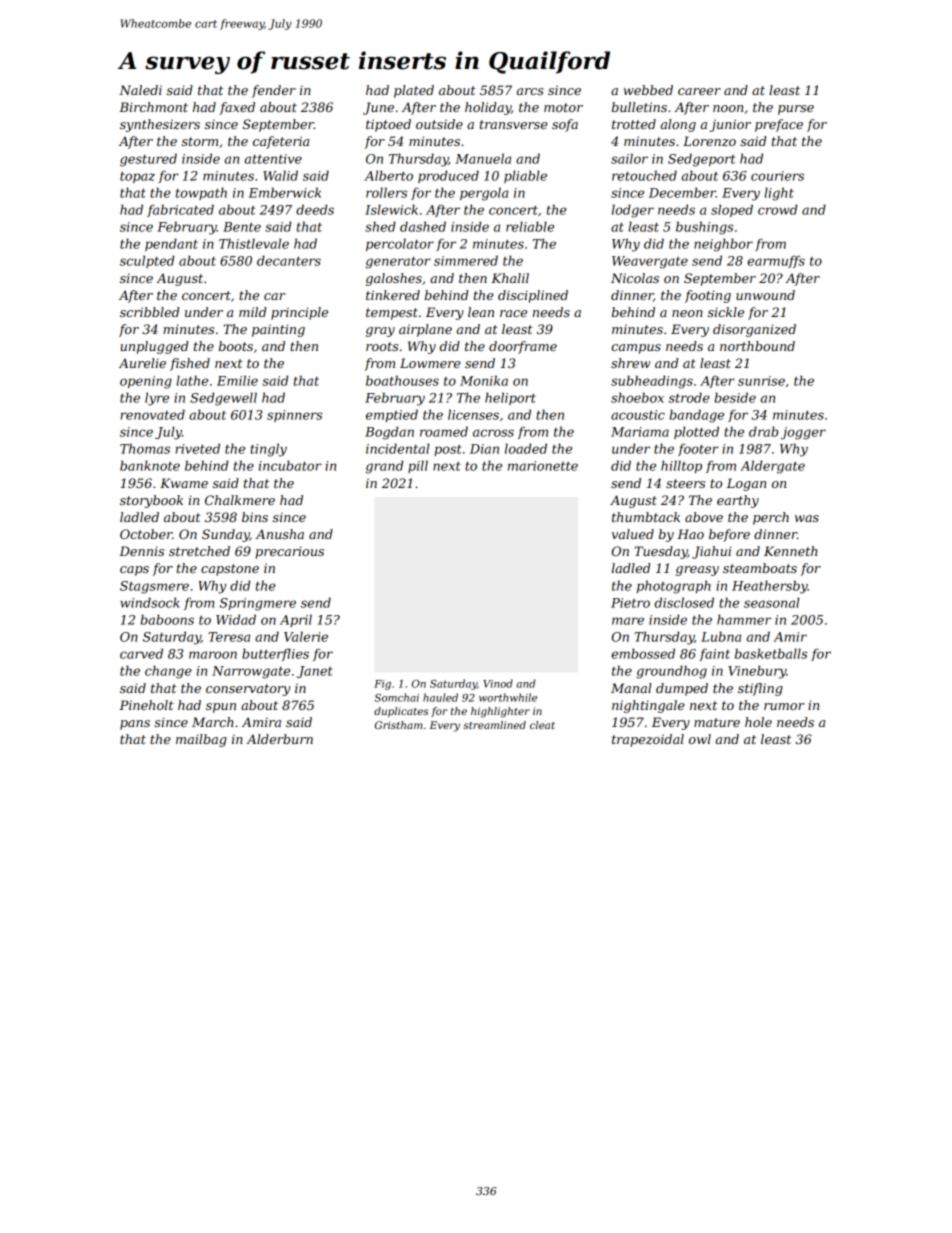 The height and width of the document is (1233, 952). What do you see at coordinates (648, 740) in the document?
I see `trapezoidal` at bounding box center [648, 740].
